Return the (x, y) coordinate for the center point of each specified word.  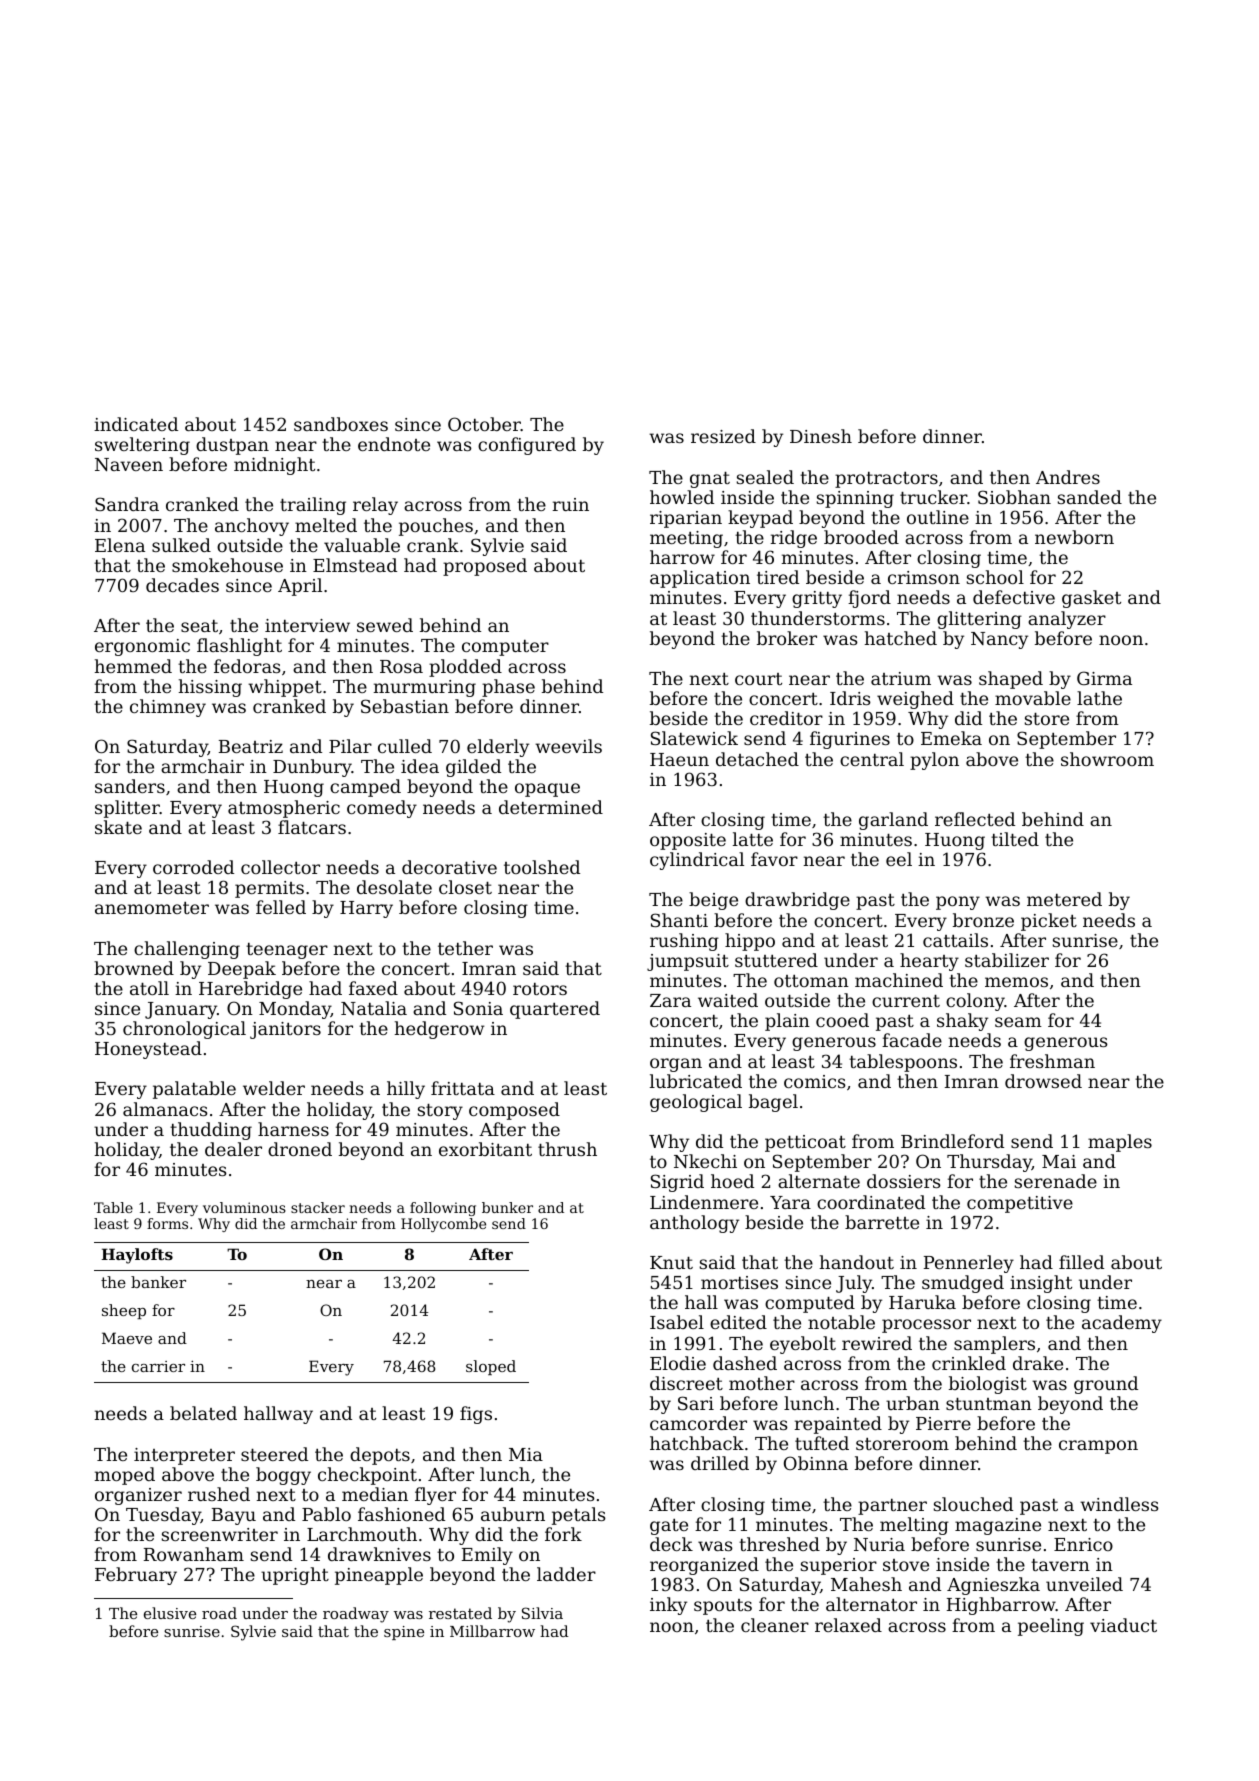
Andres (1068, 477)
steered (274, 1454)
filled (1081, 1262)
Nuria (879, 1544)
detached (757, 759)
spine (404, 1633)
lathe (1099, 698)
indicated (136, 424)
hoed (732, 1181)
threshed (779, 1544)
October (484, 424)
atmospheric (284, 809)
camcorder (698, 1423)
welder (274, 1088)
